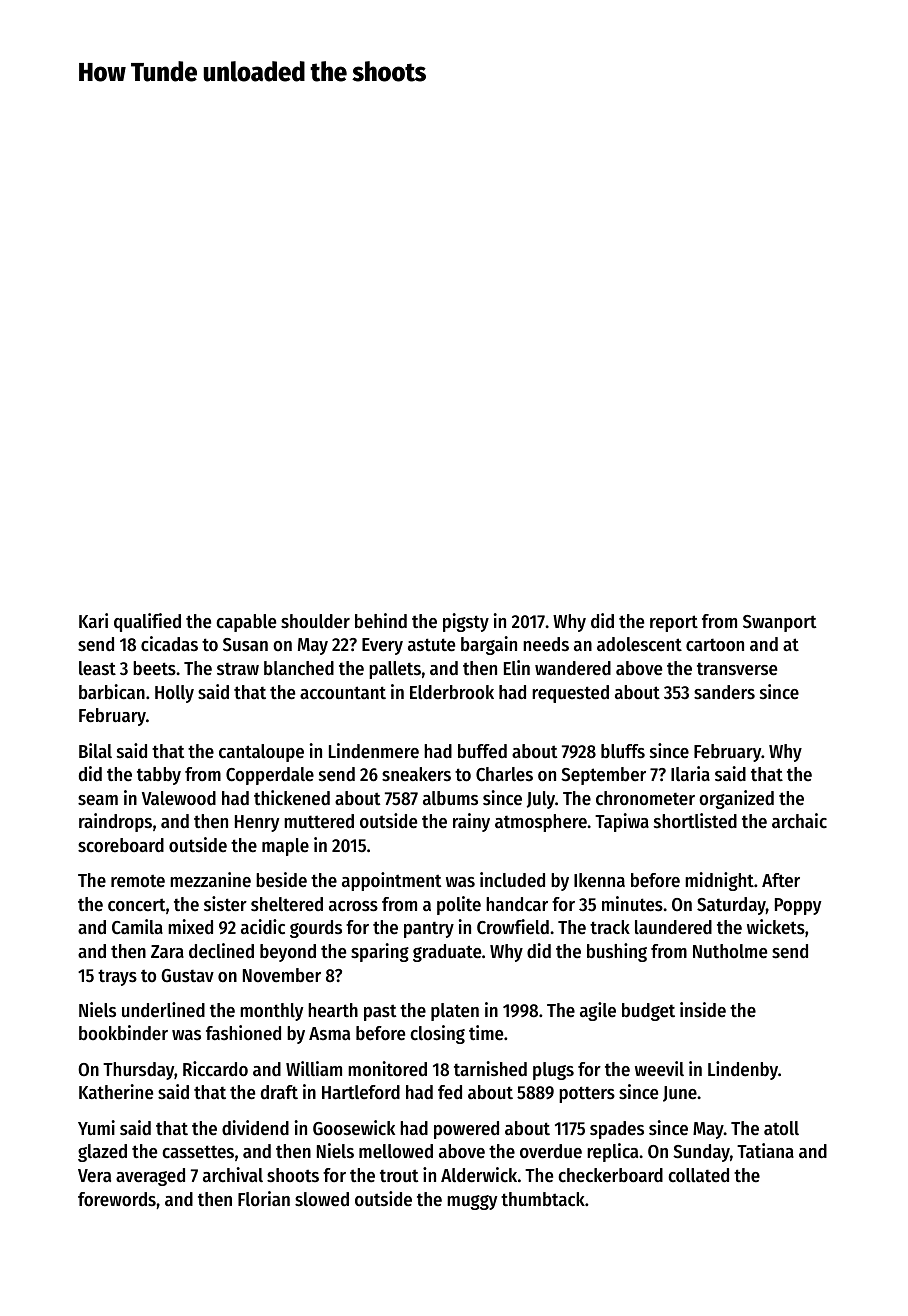  Describe the element at coordinates (116, 1092) in the screenshot. I see `Katherine` at that location.
